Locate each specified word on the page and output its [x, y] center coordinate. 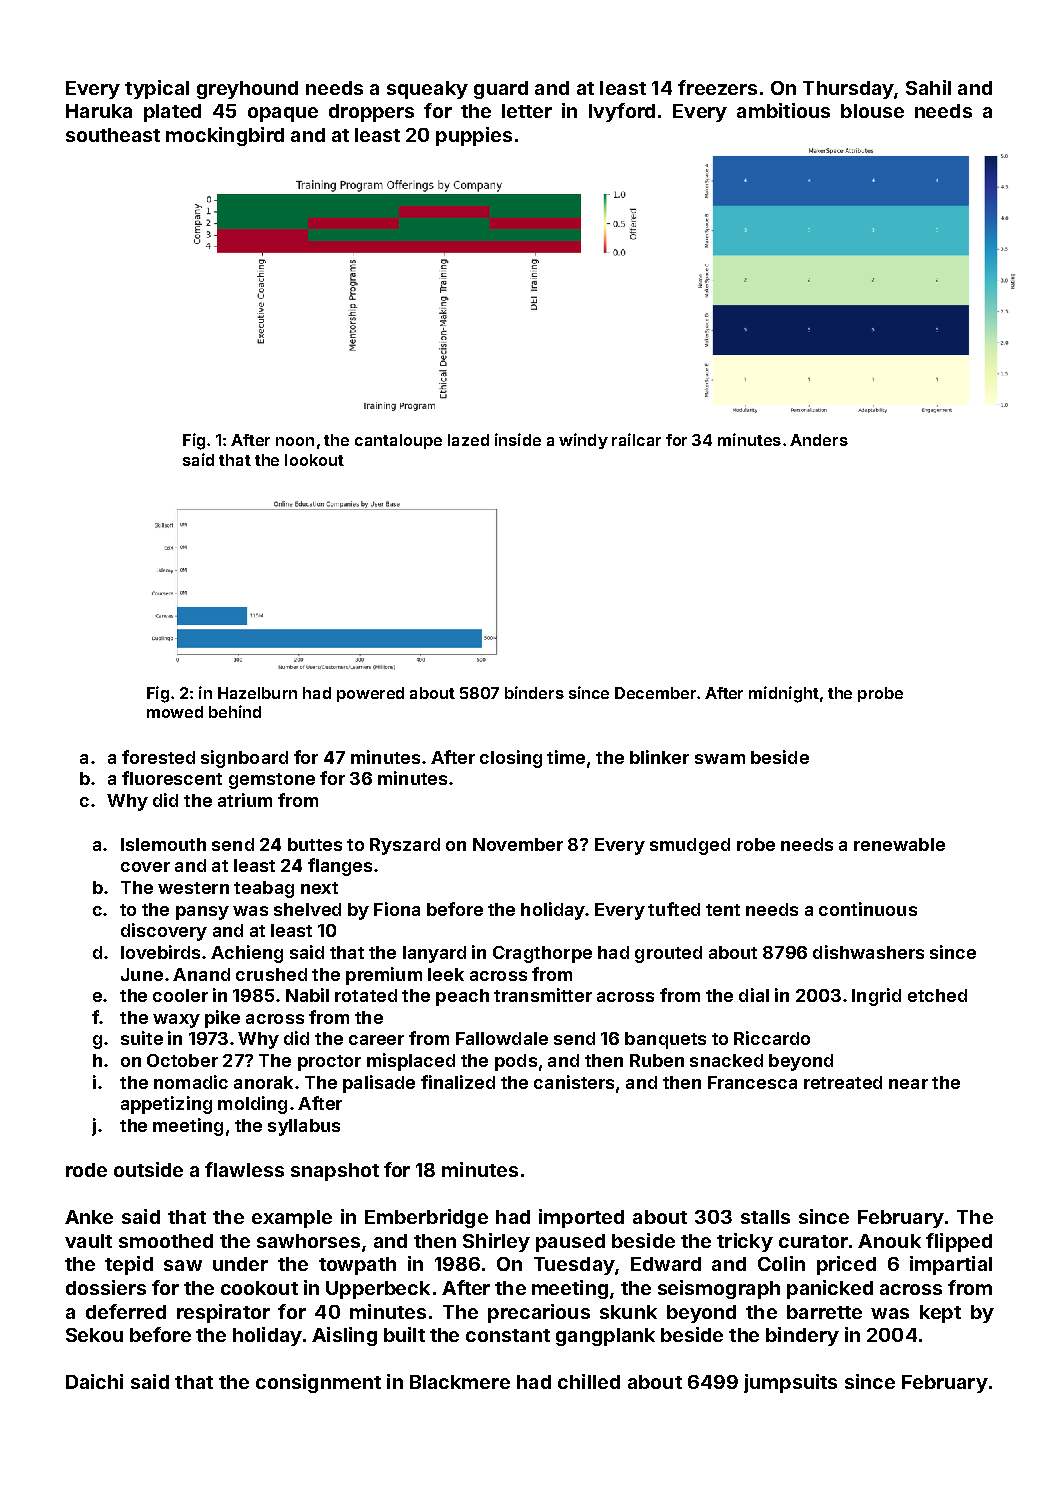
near [908, 1084]
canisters [574, 1082]
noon [295, 441]
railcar [636, 439]
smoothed [166, 1241]
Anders [819, 440]
